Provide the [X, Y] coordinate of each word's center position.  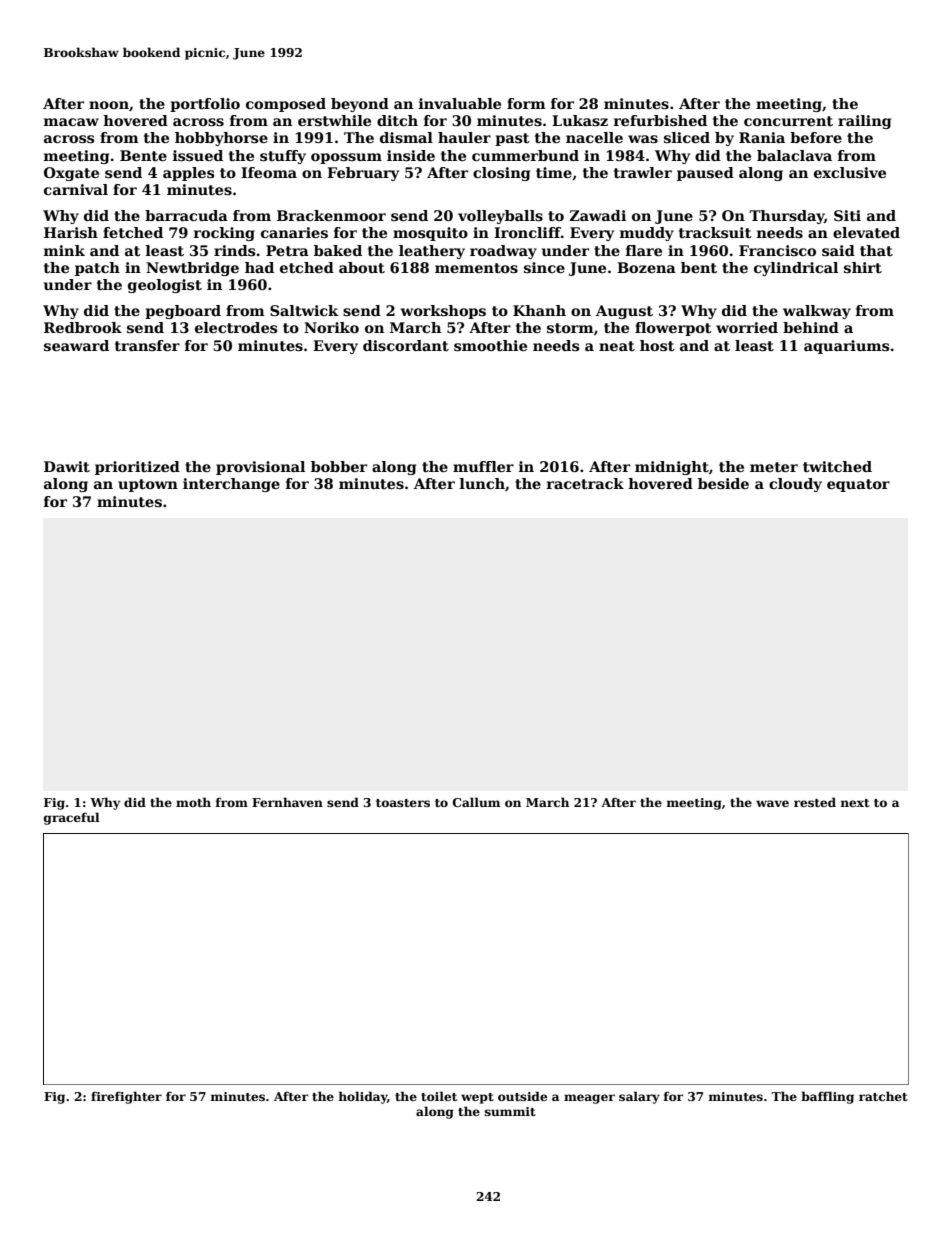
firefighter [126, 1097]
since [544, 267]
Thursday [786, 217]
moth [193, 802]
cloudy [795, 485]
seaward [76, 345]
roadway [503, 252]
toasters [403, 803]
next [855, 803]
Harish [71, 232]
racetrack [585, 483]
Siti [847, 215]
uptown [148, 485]
